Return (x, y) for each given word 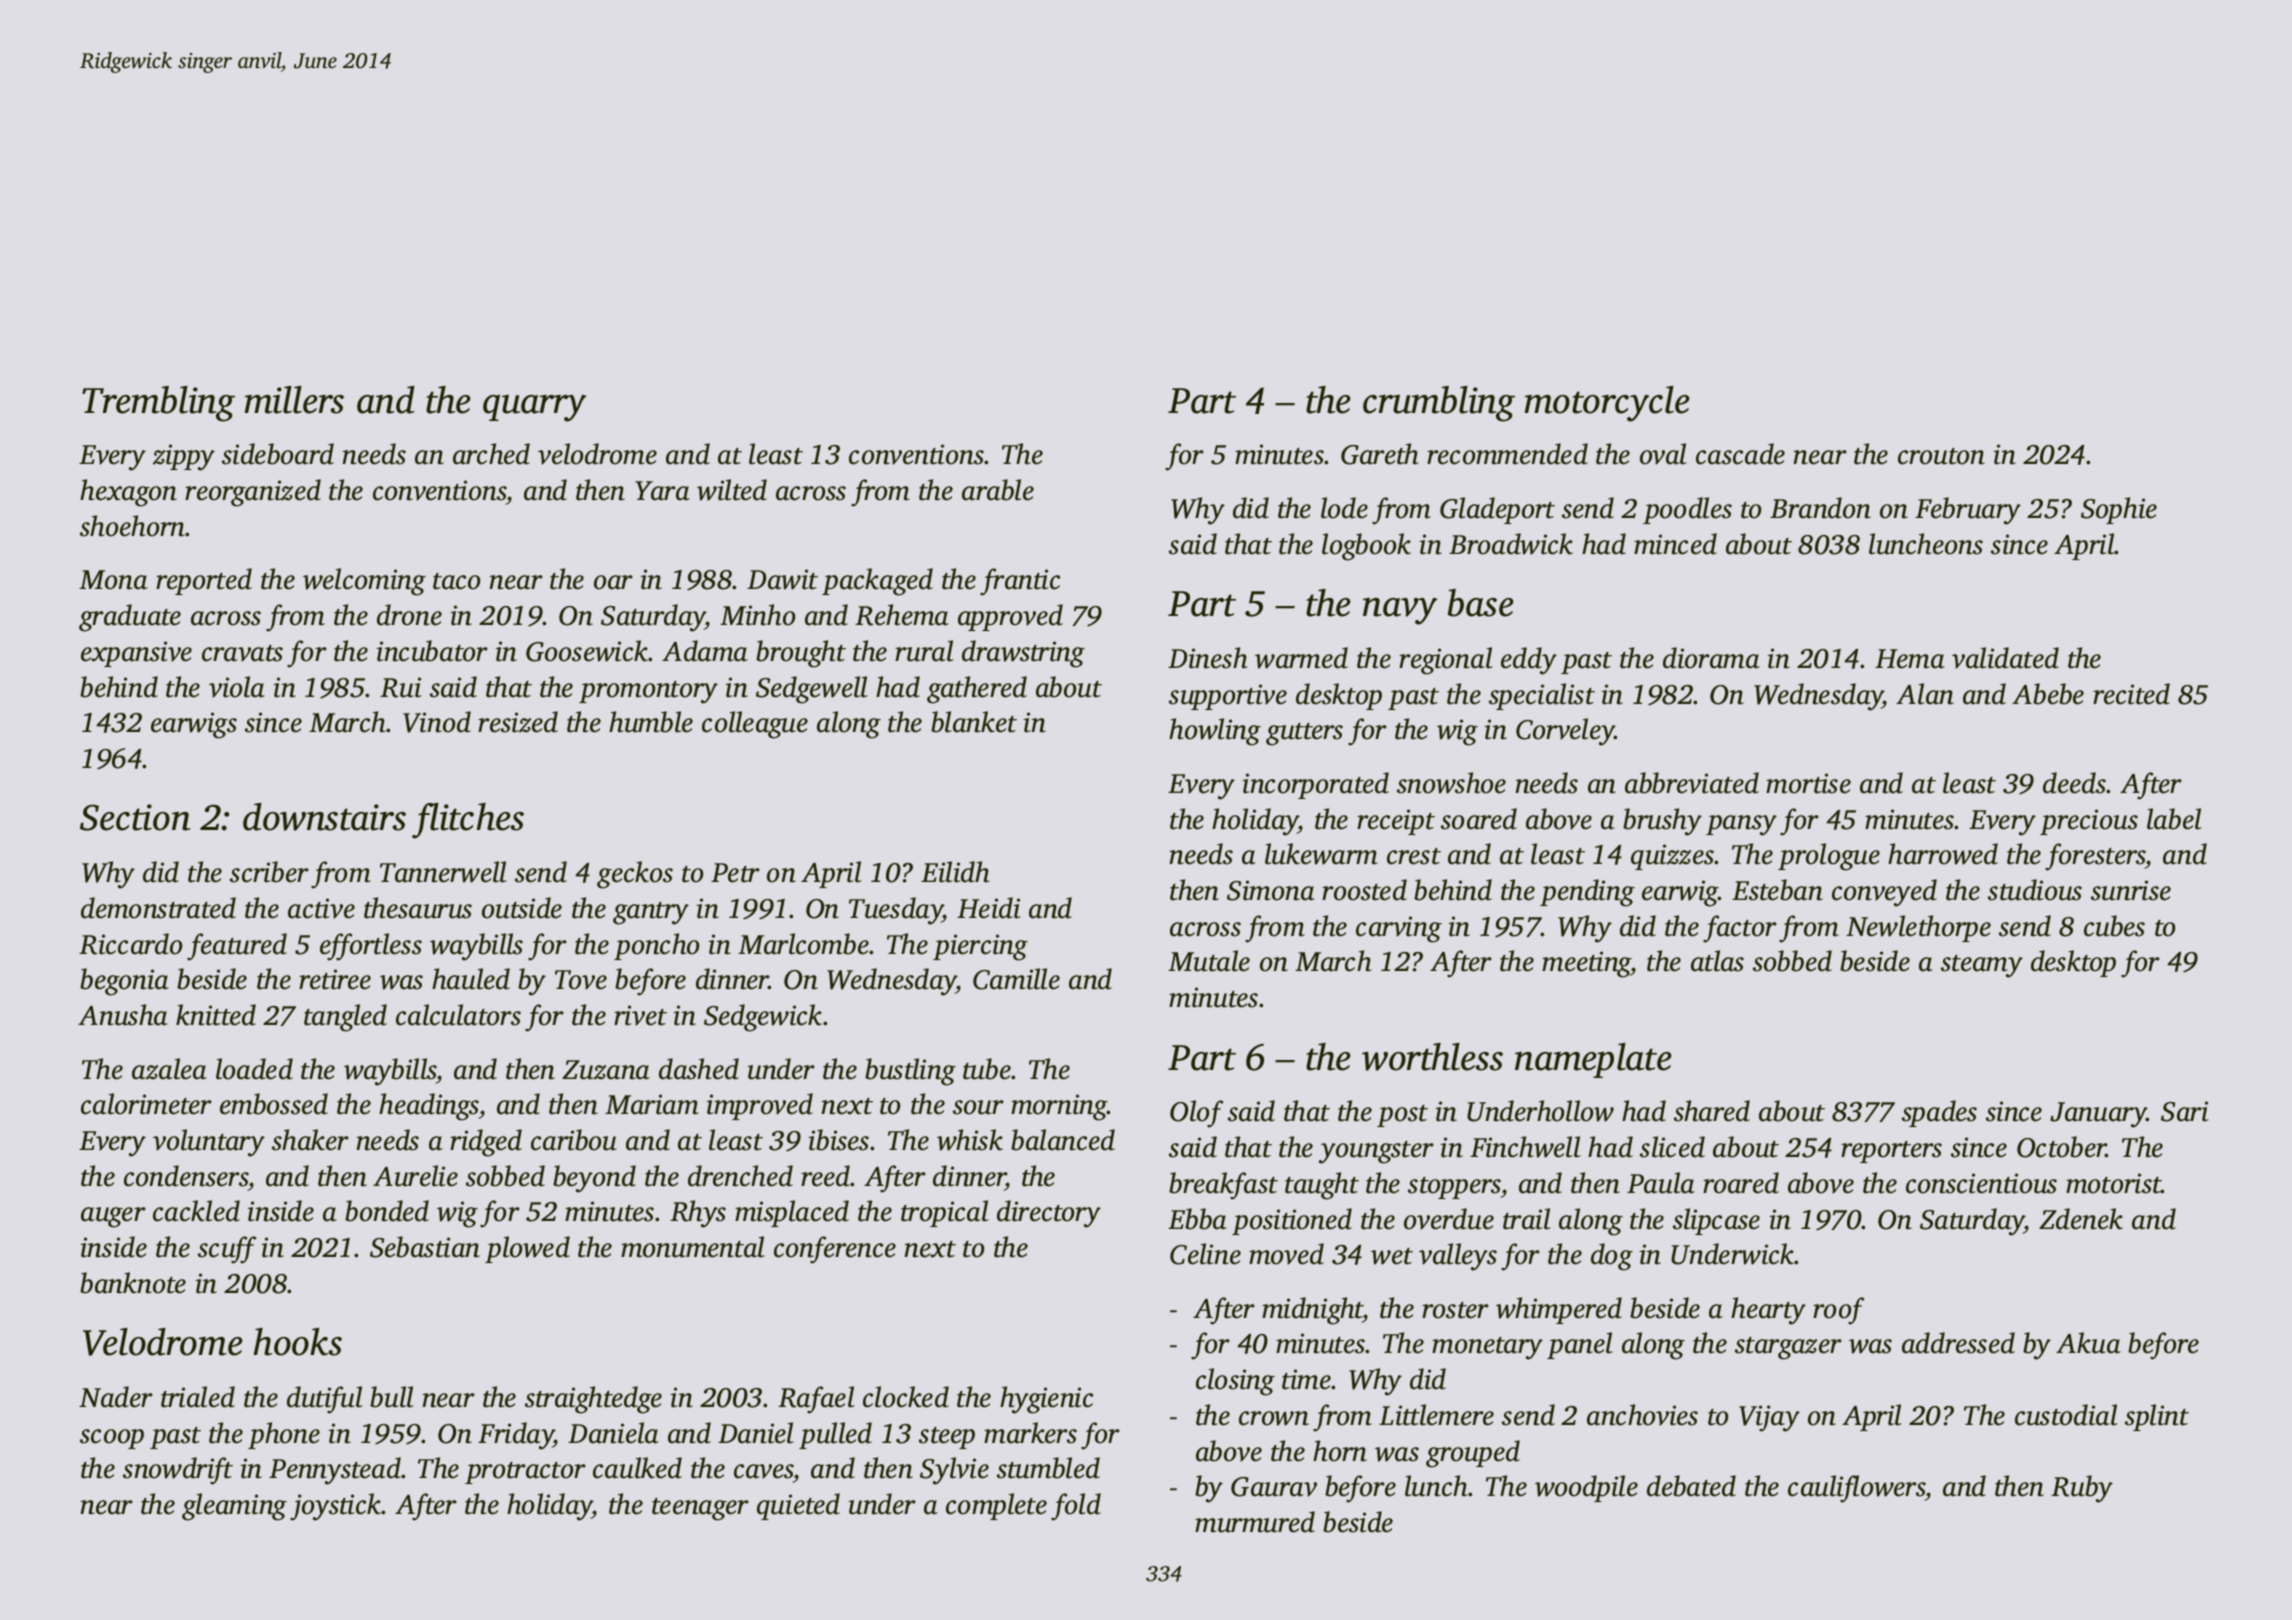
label (2174, 819)
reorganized (253, 493)
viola (237, 687)
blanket (974, 722)
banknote (133, 1283)
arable (998, 490)
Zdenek (2081, 1219)
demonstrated (158, 908)
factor (1740, 929)
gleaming (234, 1507)
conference (835, 1250)
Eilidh (955, 872)
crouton (1941, 456)
